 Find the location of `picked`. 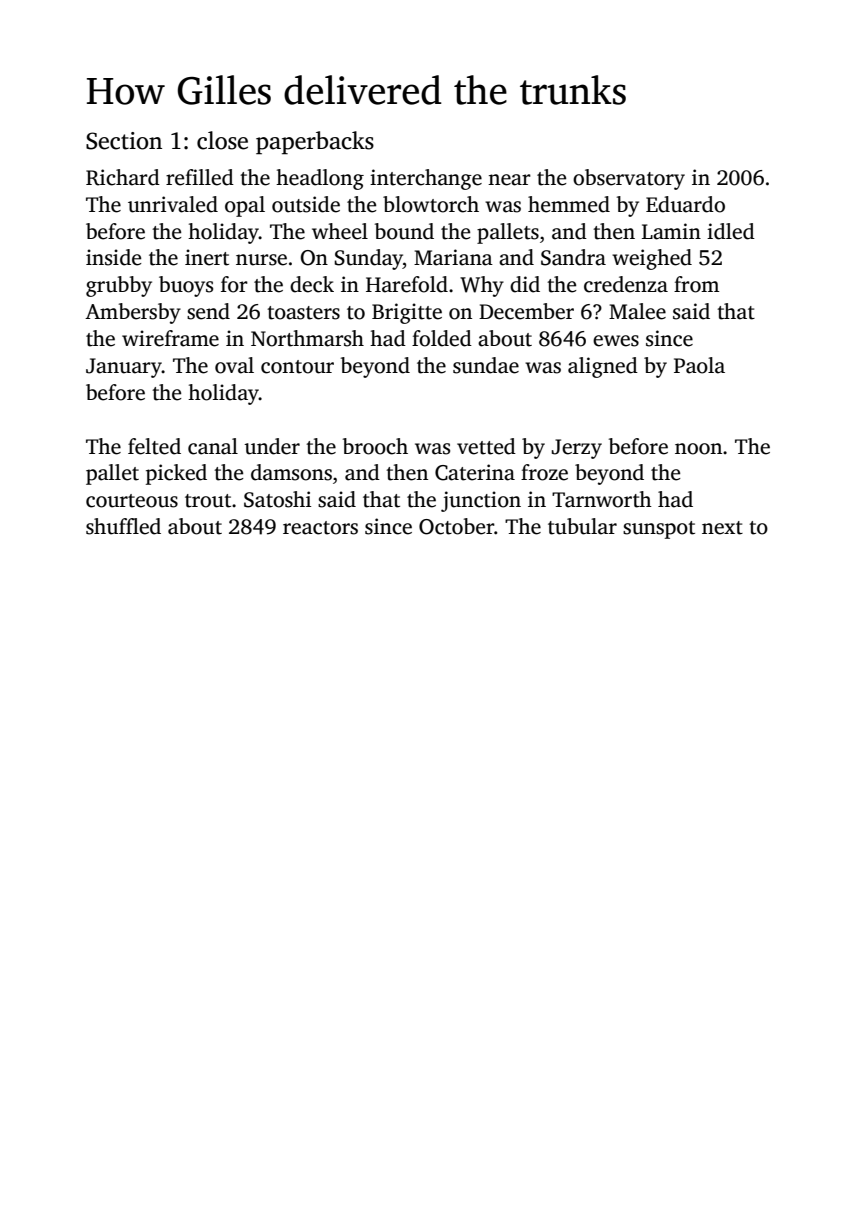

picked is located at coordinates (176, 474).
